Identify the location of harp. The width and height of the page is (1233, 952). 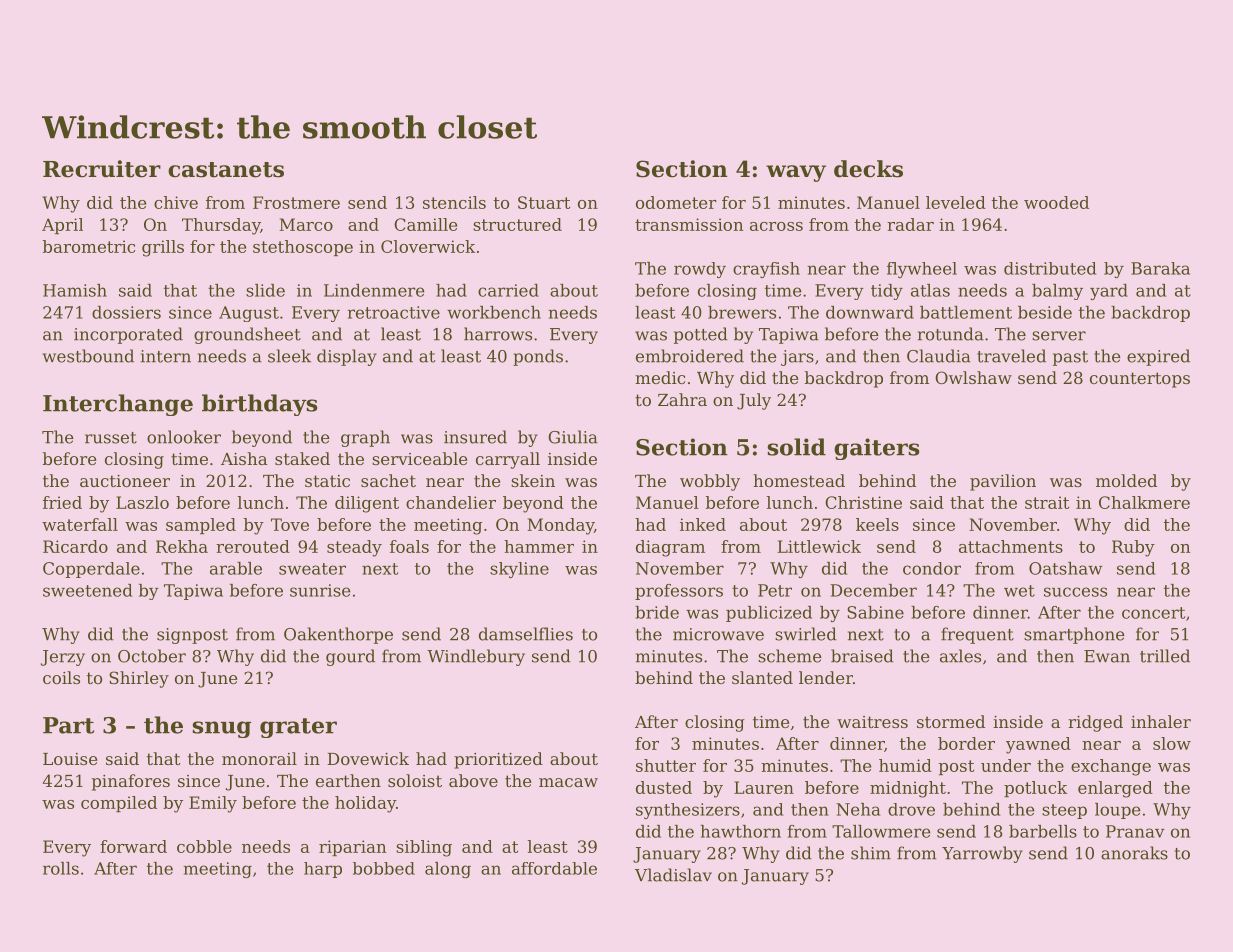
(323, 870).
